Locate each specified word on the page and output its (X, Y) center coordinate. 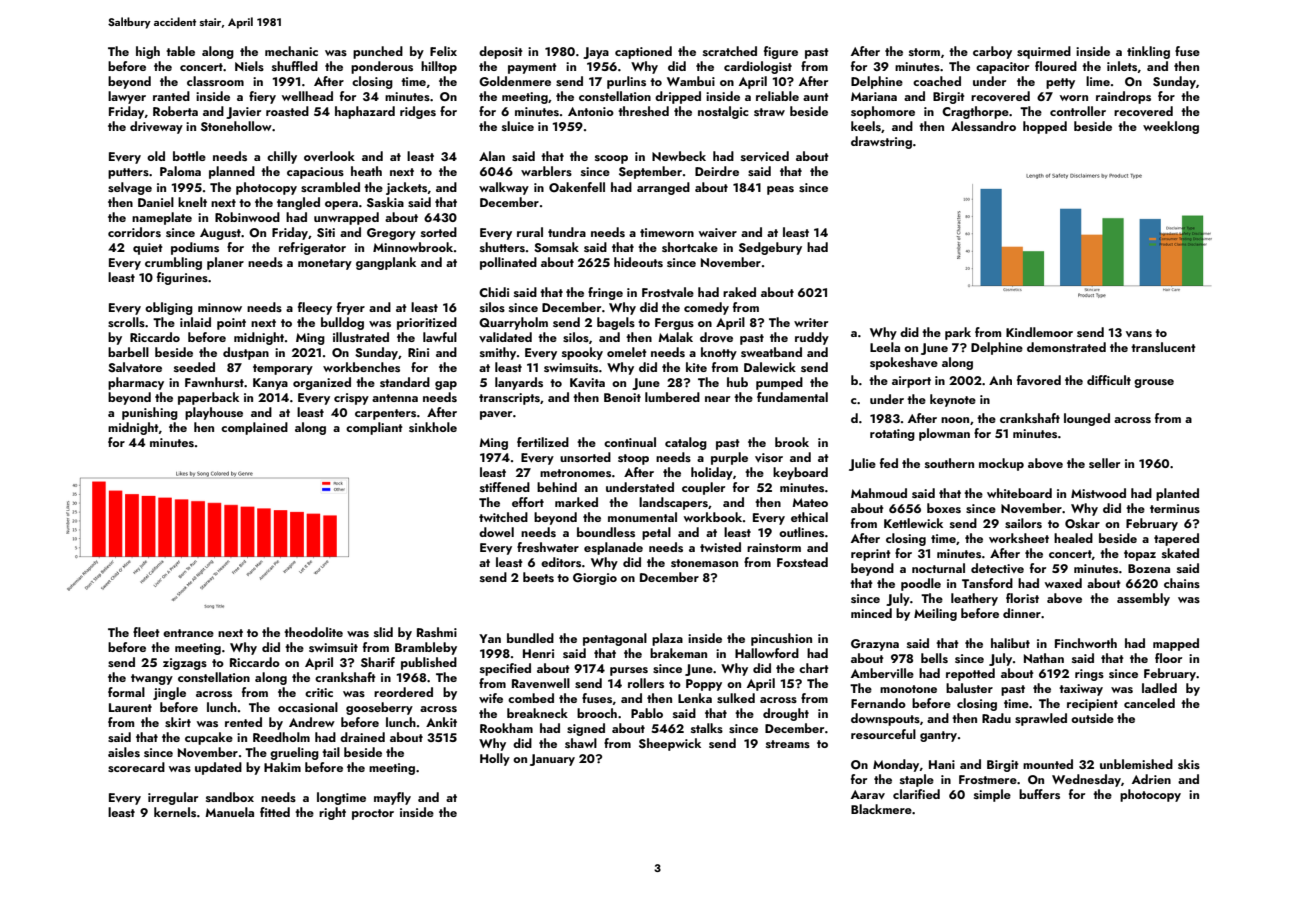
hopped (1045, 127)
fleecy (315, 308)
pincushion (781, 639)
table (180, 51)
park (958, 333)
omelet (627, 352)
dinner (1022, 613)
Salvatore (135, 367)
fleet (146, 632)
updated (218, 768)
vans (1139, 334)
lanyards (519, 383)
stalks (707, 728)
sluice (518, 126)
